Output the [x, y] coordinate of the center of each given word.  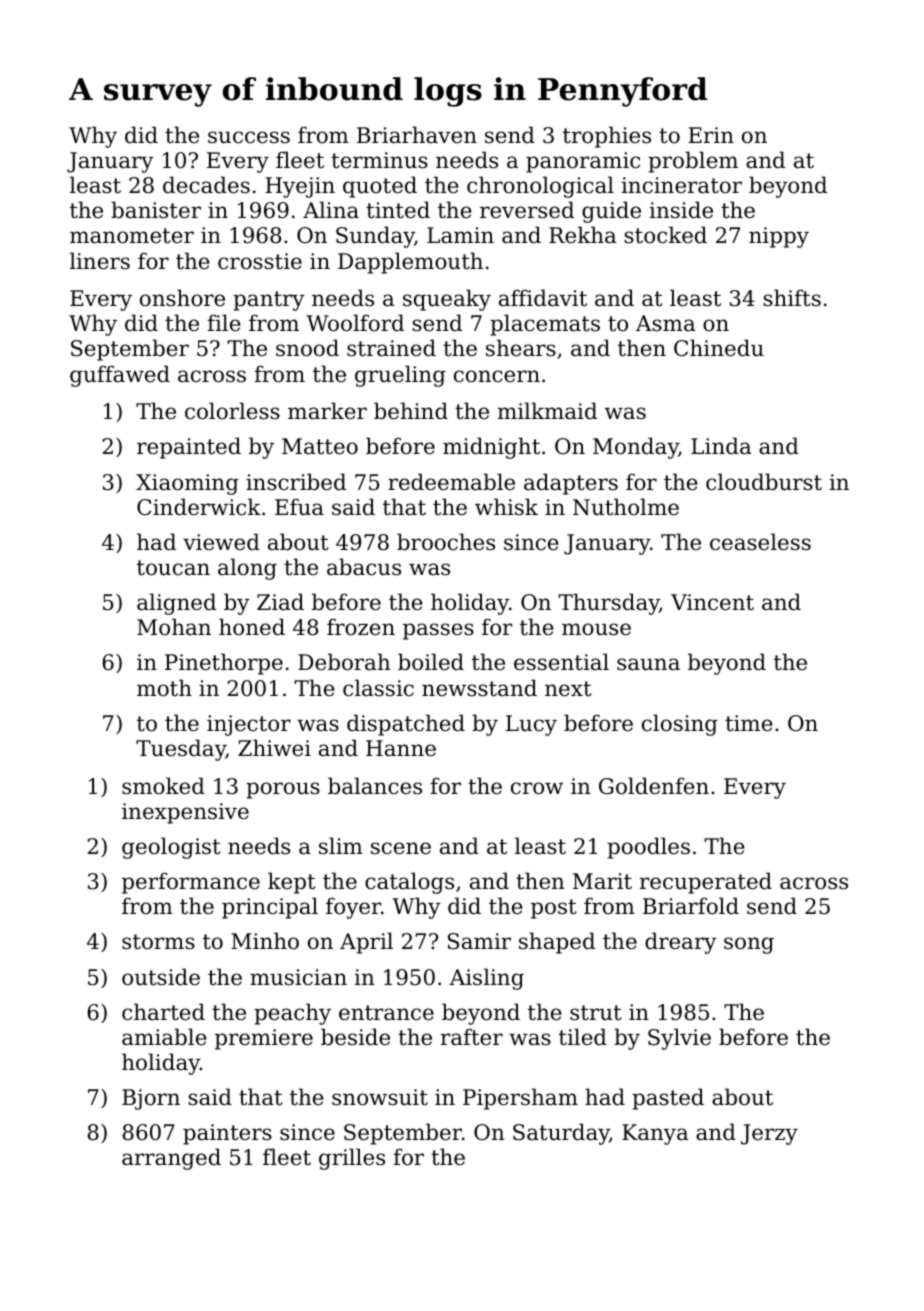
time [749, 723]
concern [497, 376]
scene [401, 848]
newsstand [479, 688]
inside [681, 210]
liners [100, 261]
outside [161, 977]
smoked [163, 786]
